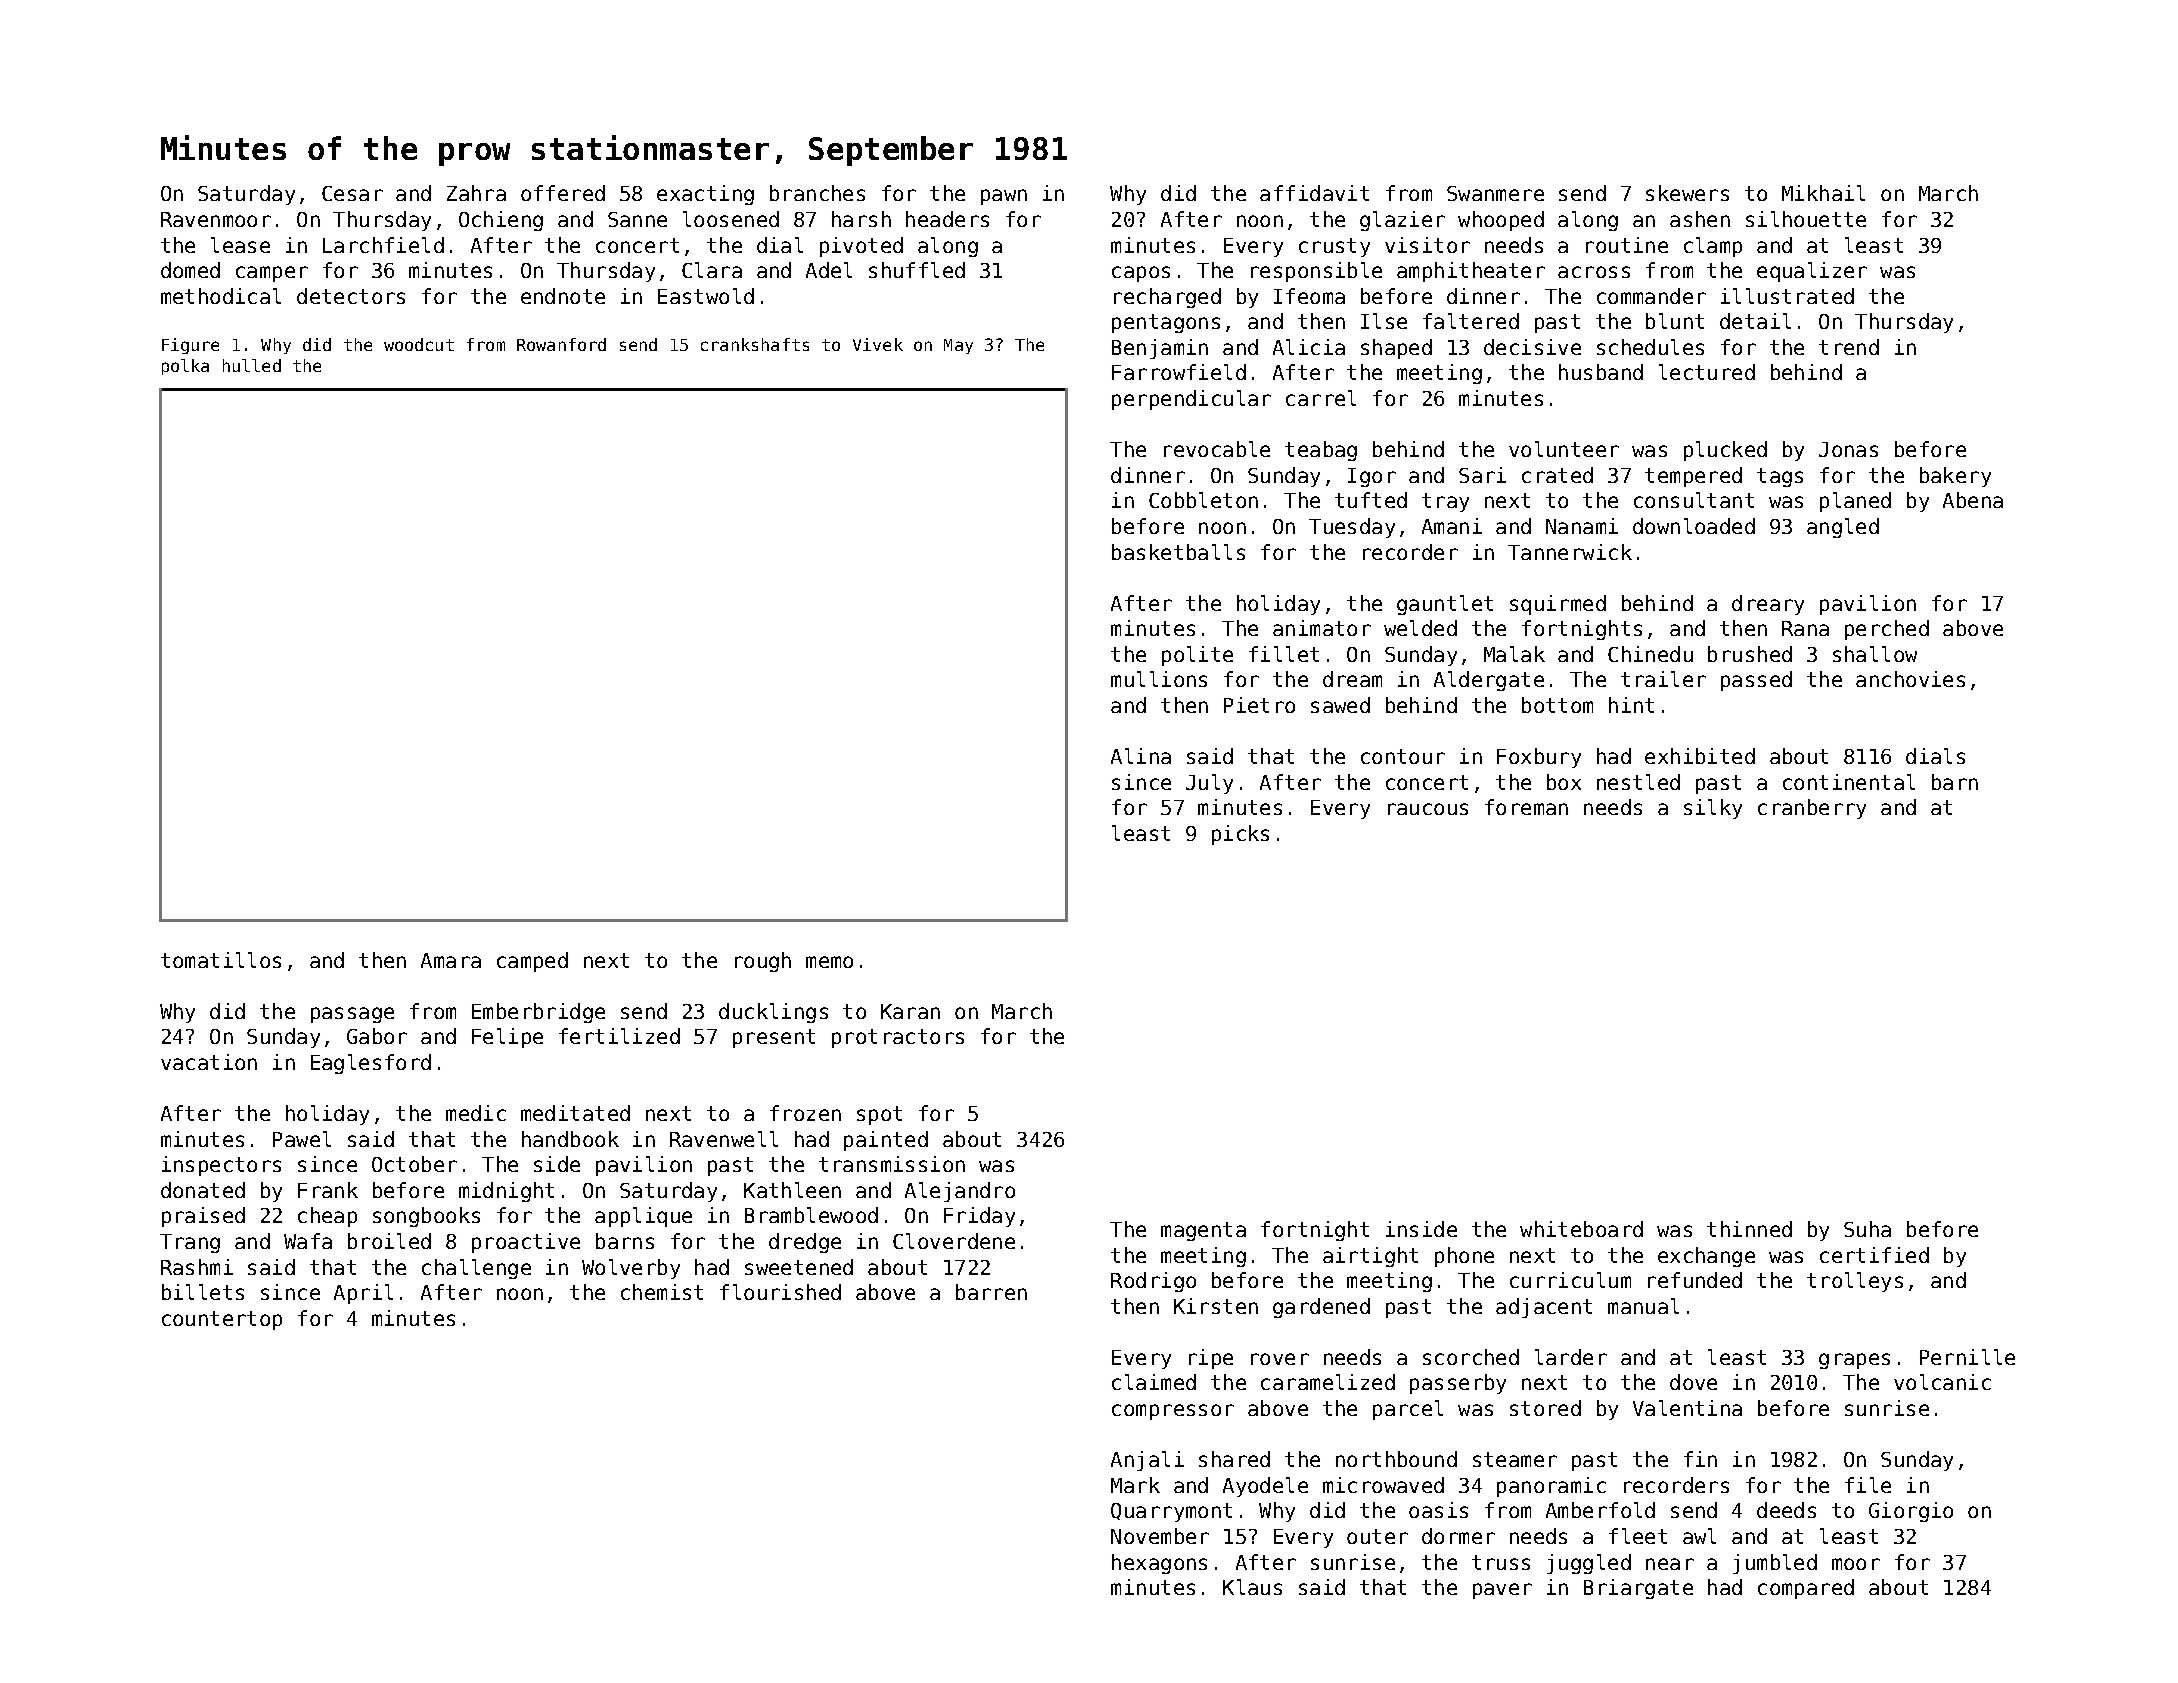  What do you see at coordinates (1159, 1564) in the image?
I see `hexagons` at bounding box center [1159, 1564].
